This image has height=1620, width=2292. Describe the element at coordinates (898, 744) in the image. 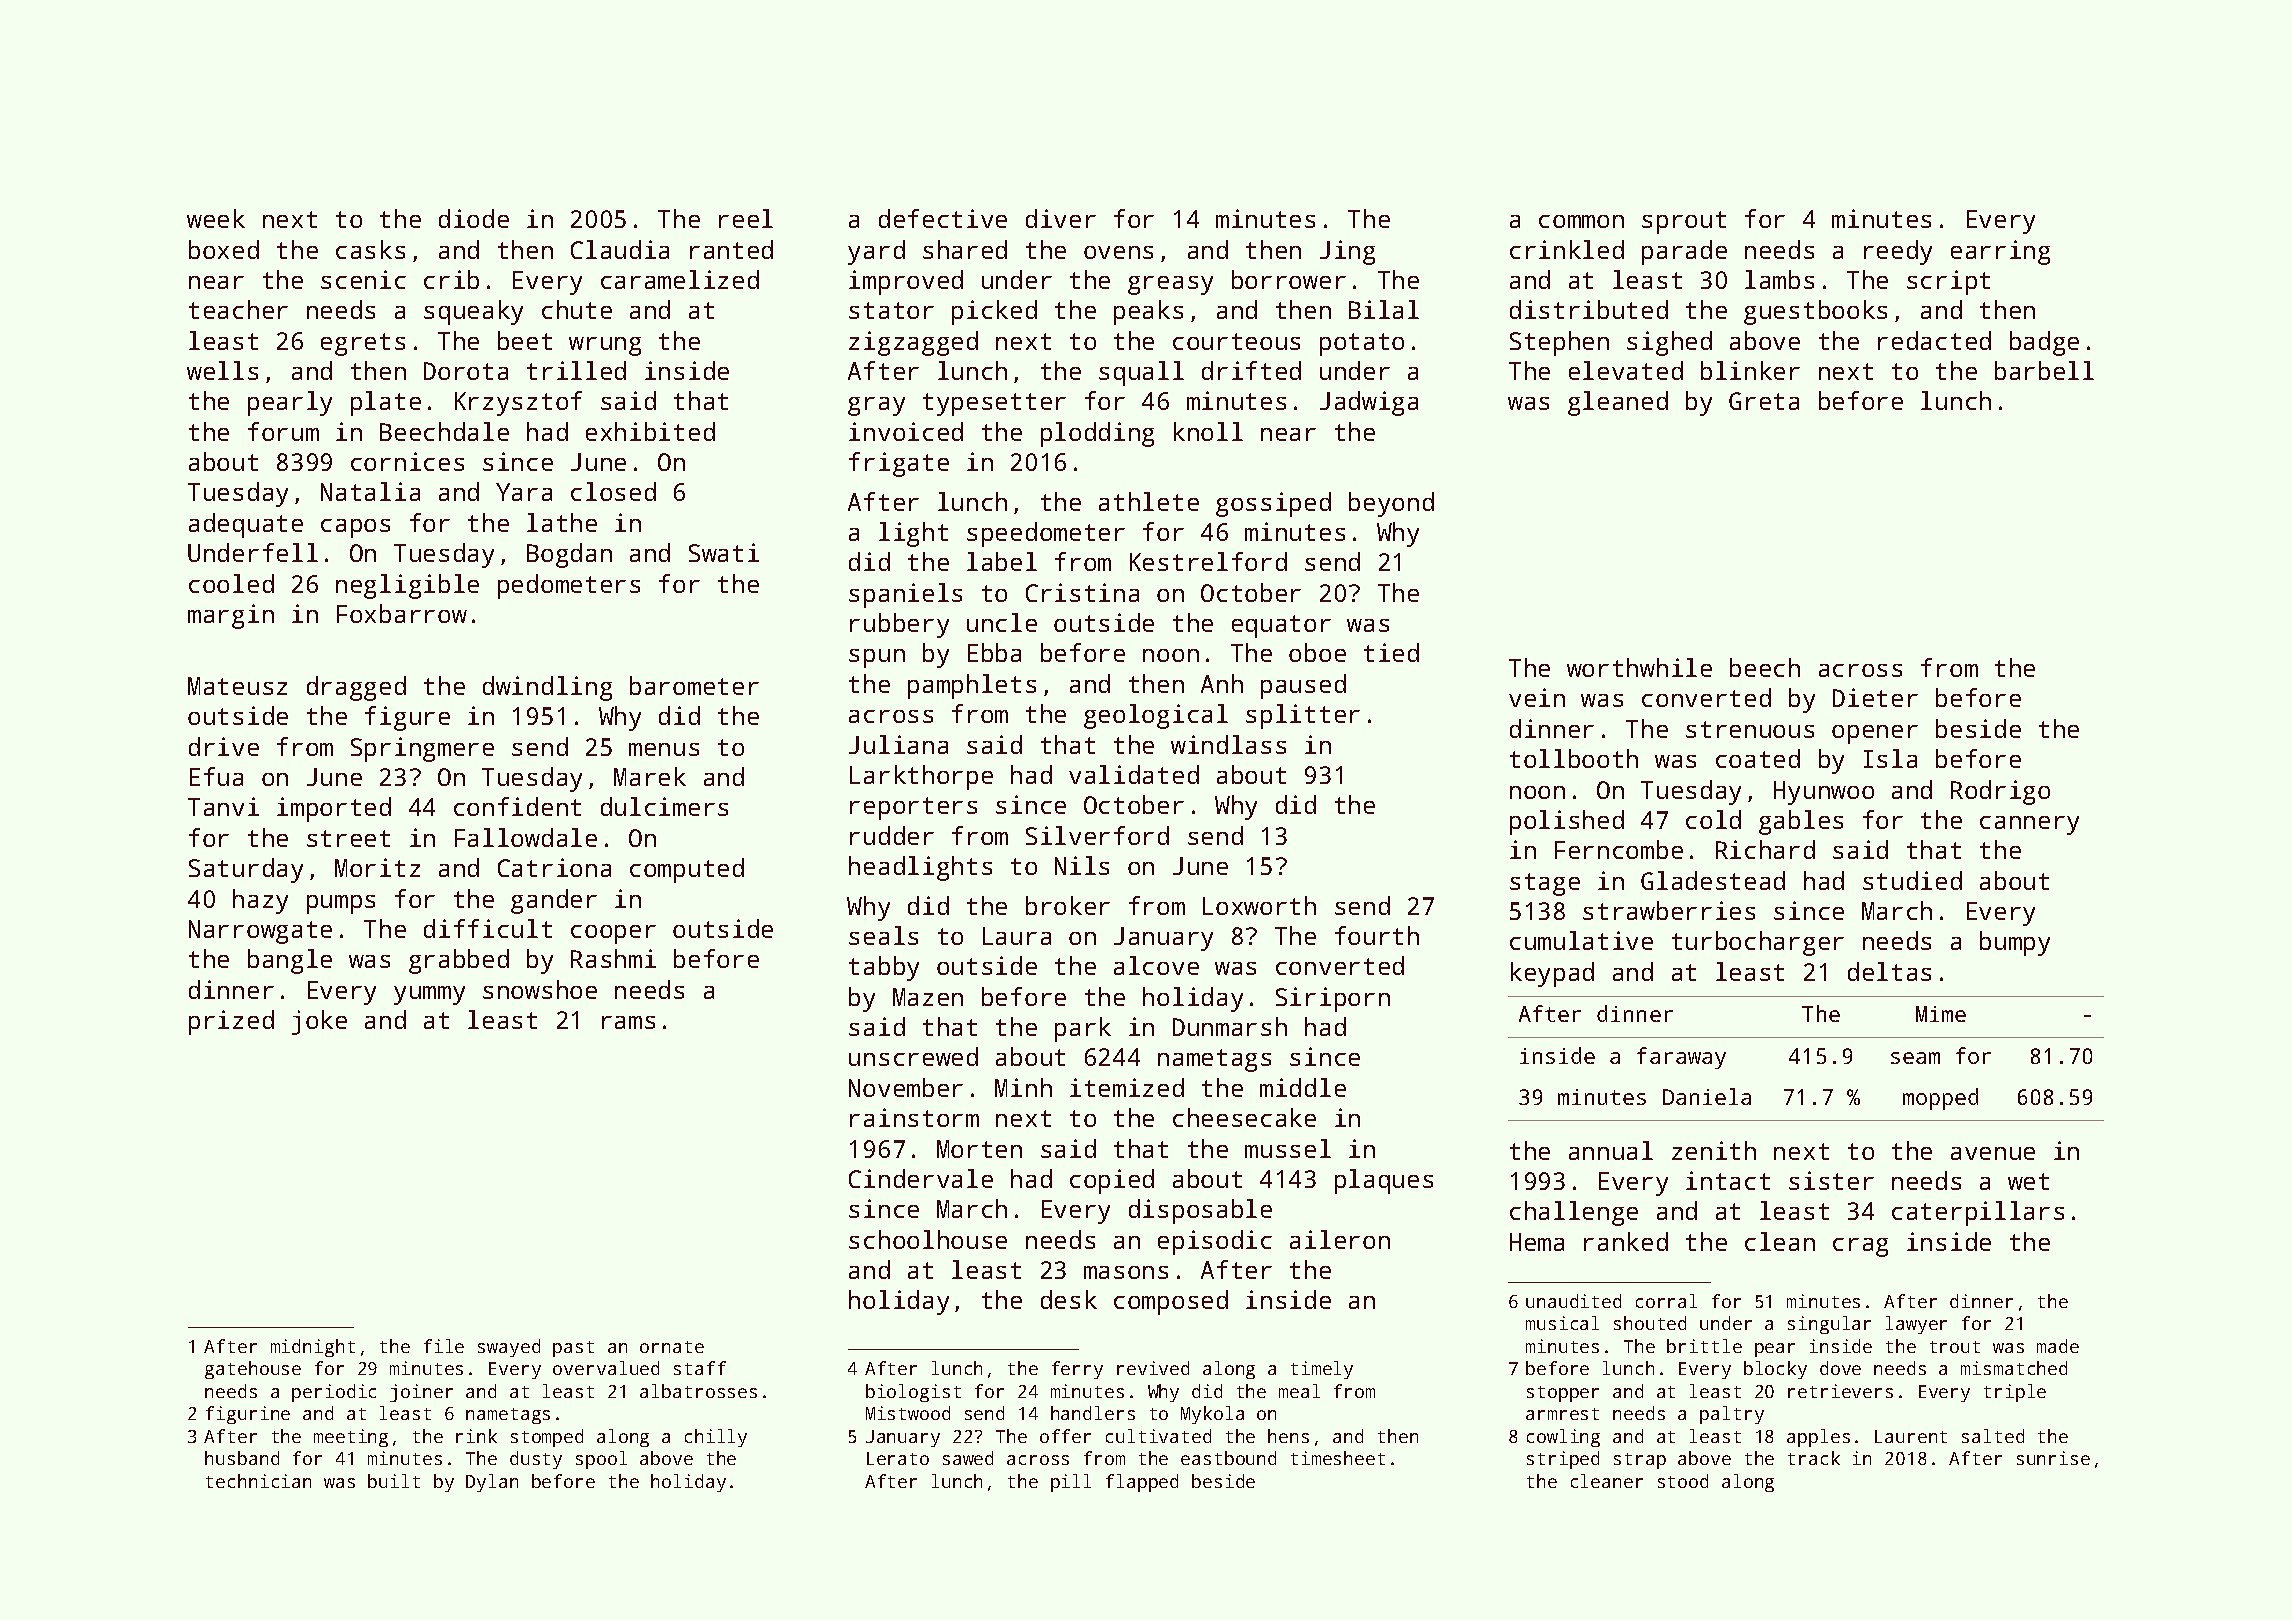

I see `Juliana` at that location.
